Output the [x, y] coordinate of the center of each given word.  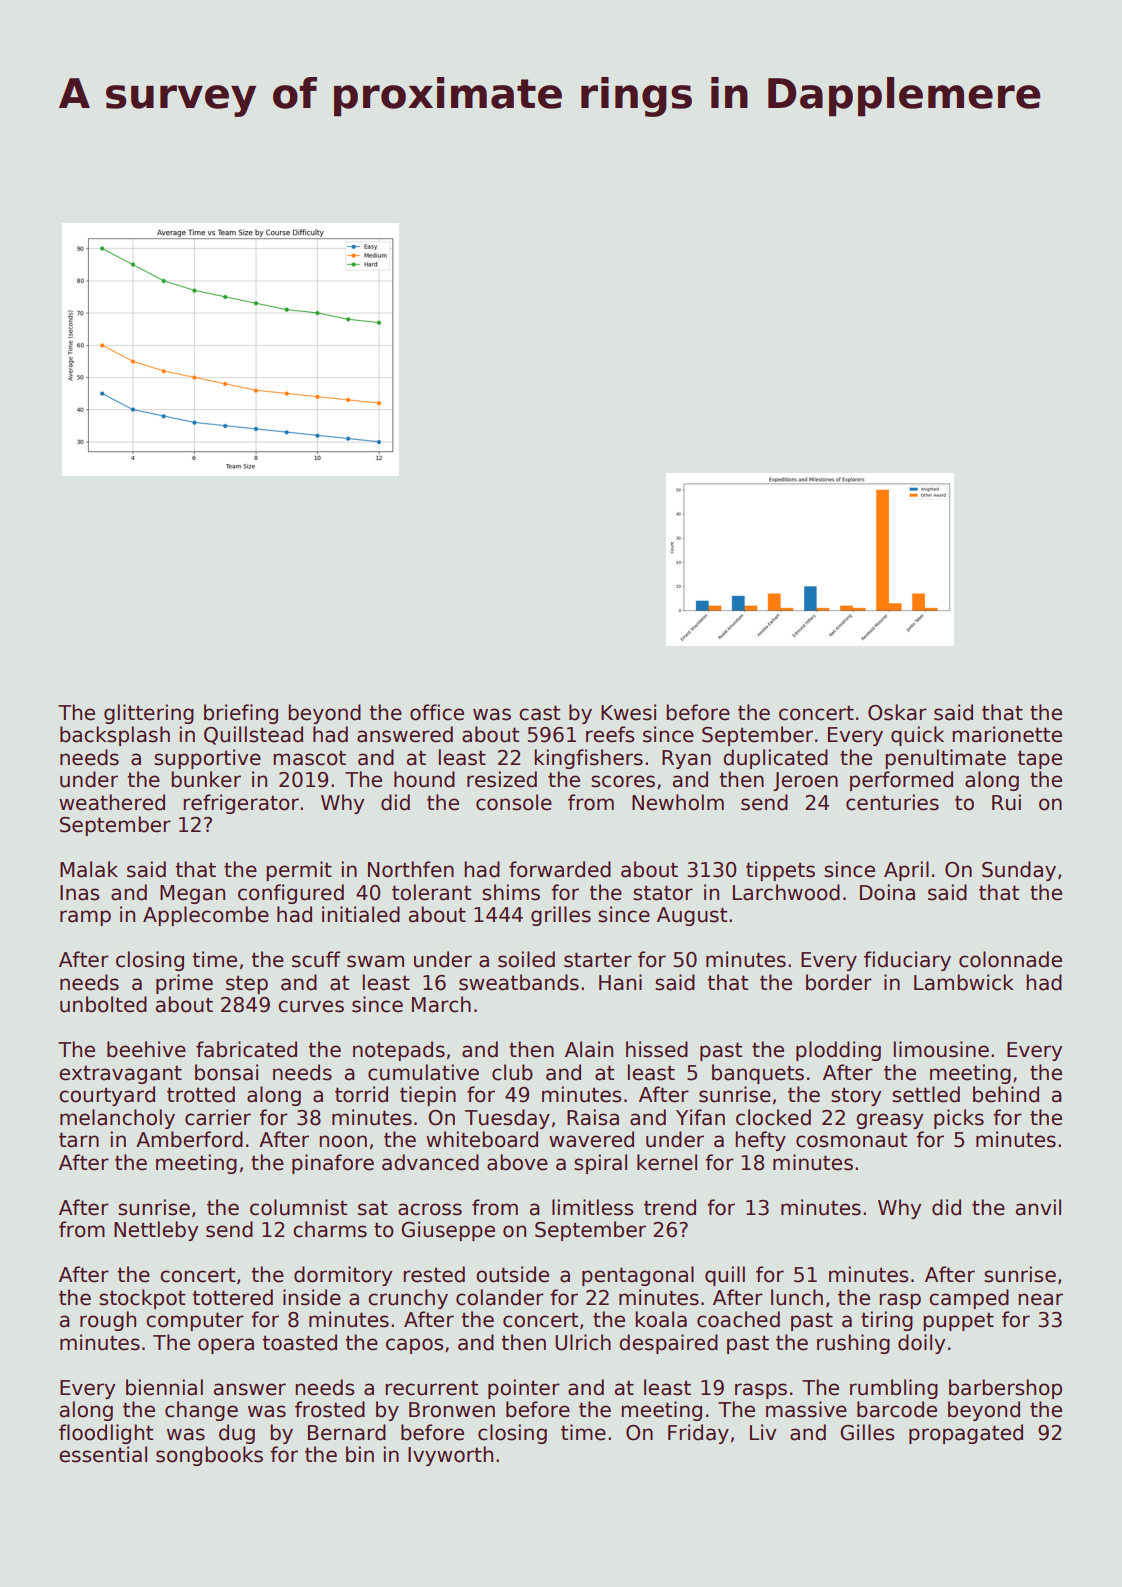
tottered [233, 1297]
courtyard [107, 1096]
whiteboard [482, 1139]
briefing [241, 714]
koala [661, 1319]
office [437, 712]
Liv [763, 1432]
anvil [1038, 1207]
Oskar [897, 712]
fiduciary [907, 961]
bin [360, 1454]
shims [511, 892]
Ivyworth [450, 1456]
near [1040, 1299]
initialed [361, 914]
